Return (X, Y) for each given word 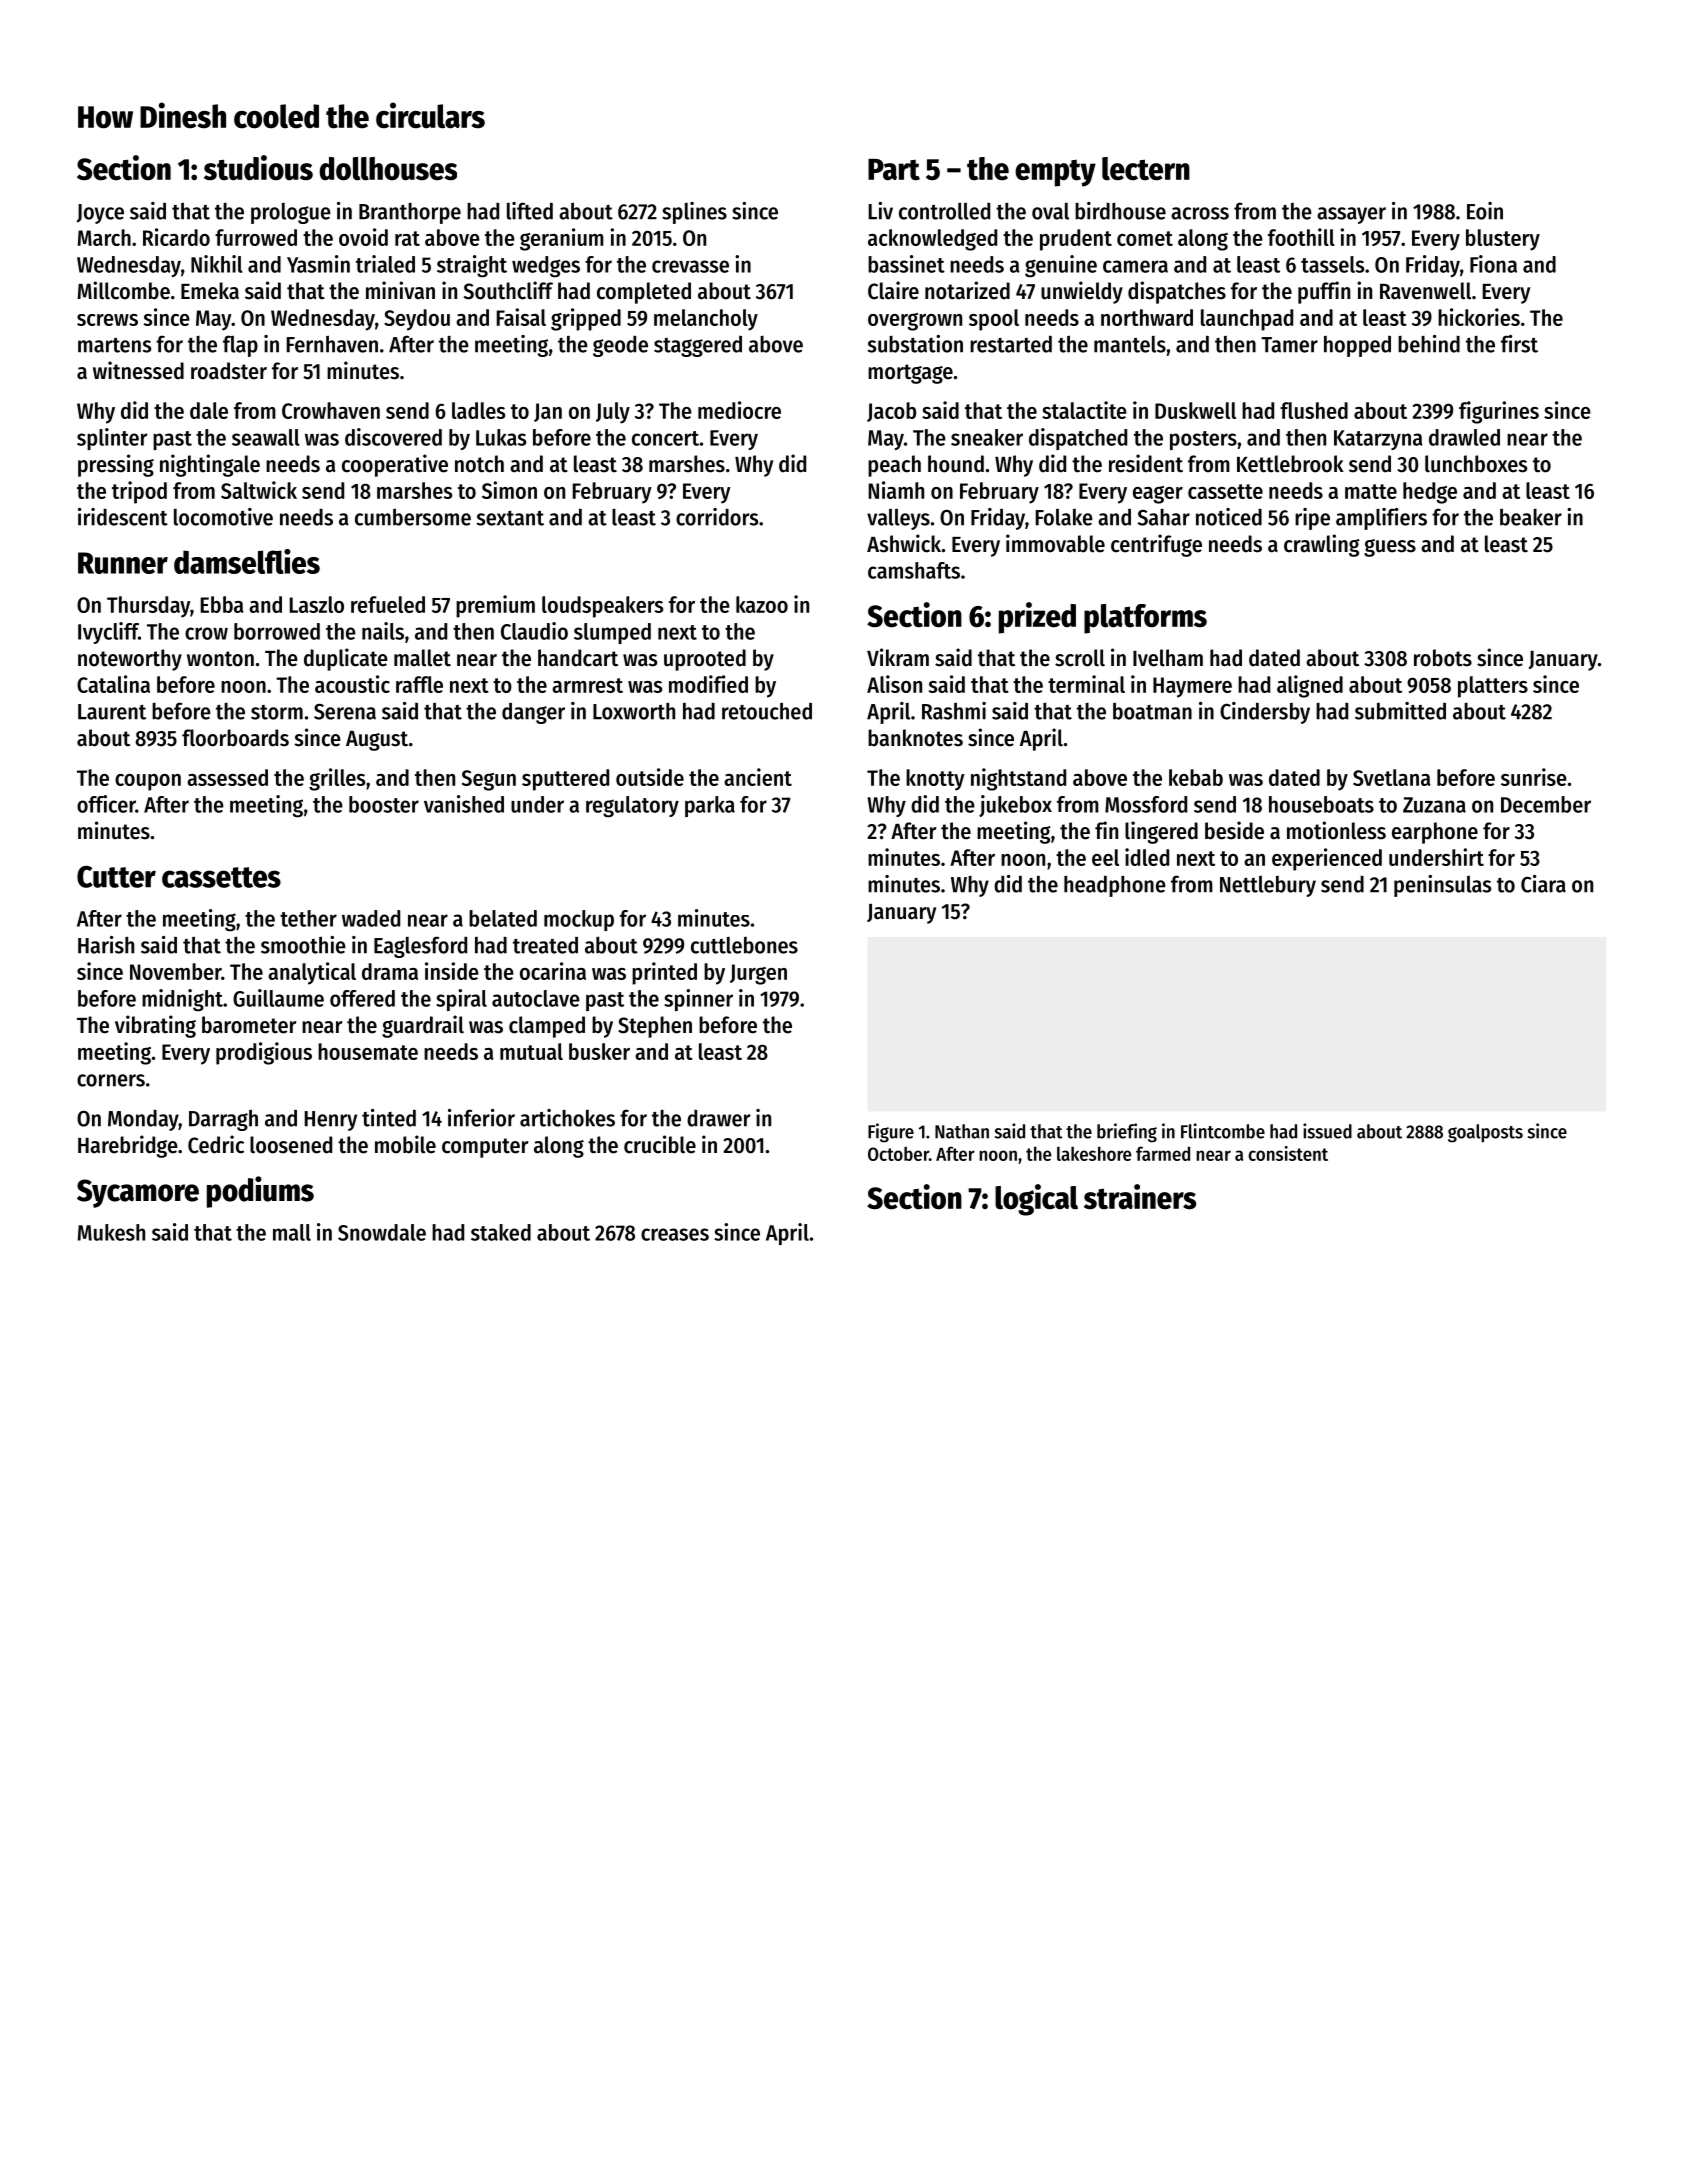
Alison (894, 684)
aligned (1310, 686)
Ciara (1543, 884)
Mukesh (111, 1232)
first (1519, 344)
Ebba (222, 604)
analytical (312, 973)
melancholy (706, 320)
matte (1371, 491)
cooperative (395, 465)
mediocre (739, 410)
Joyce (100, 214)
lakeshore (1094, 1153)
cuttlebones (744, 945)
